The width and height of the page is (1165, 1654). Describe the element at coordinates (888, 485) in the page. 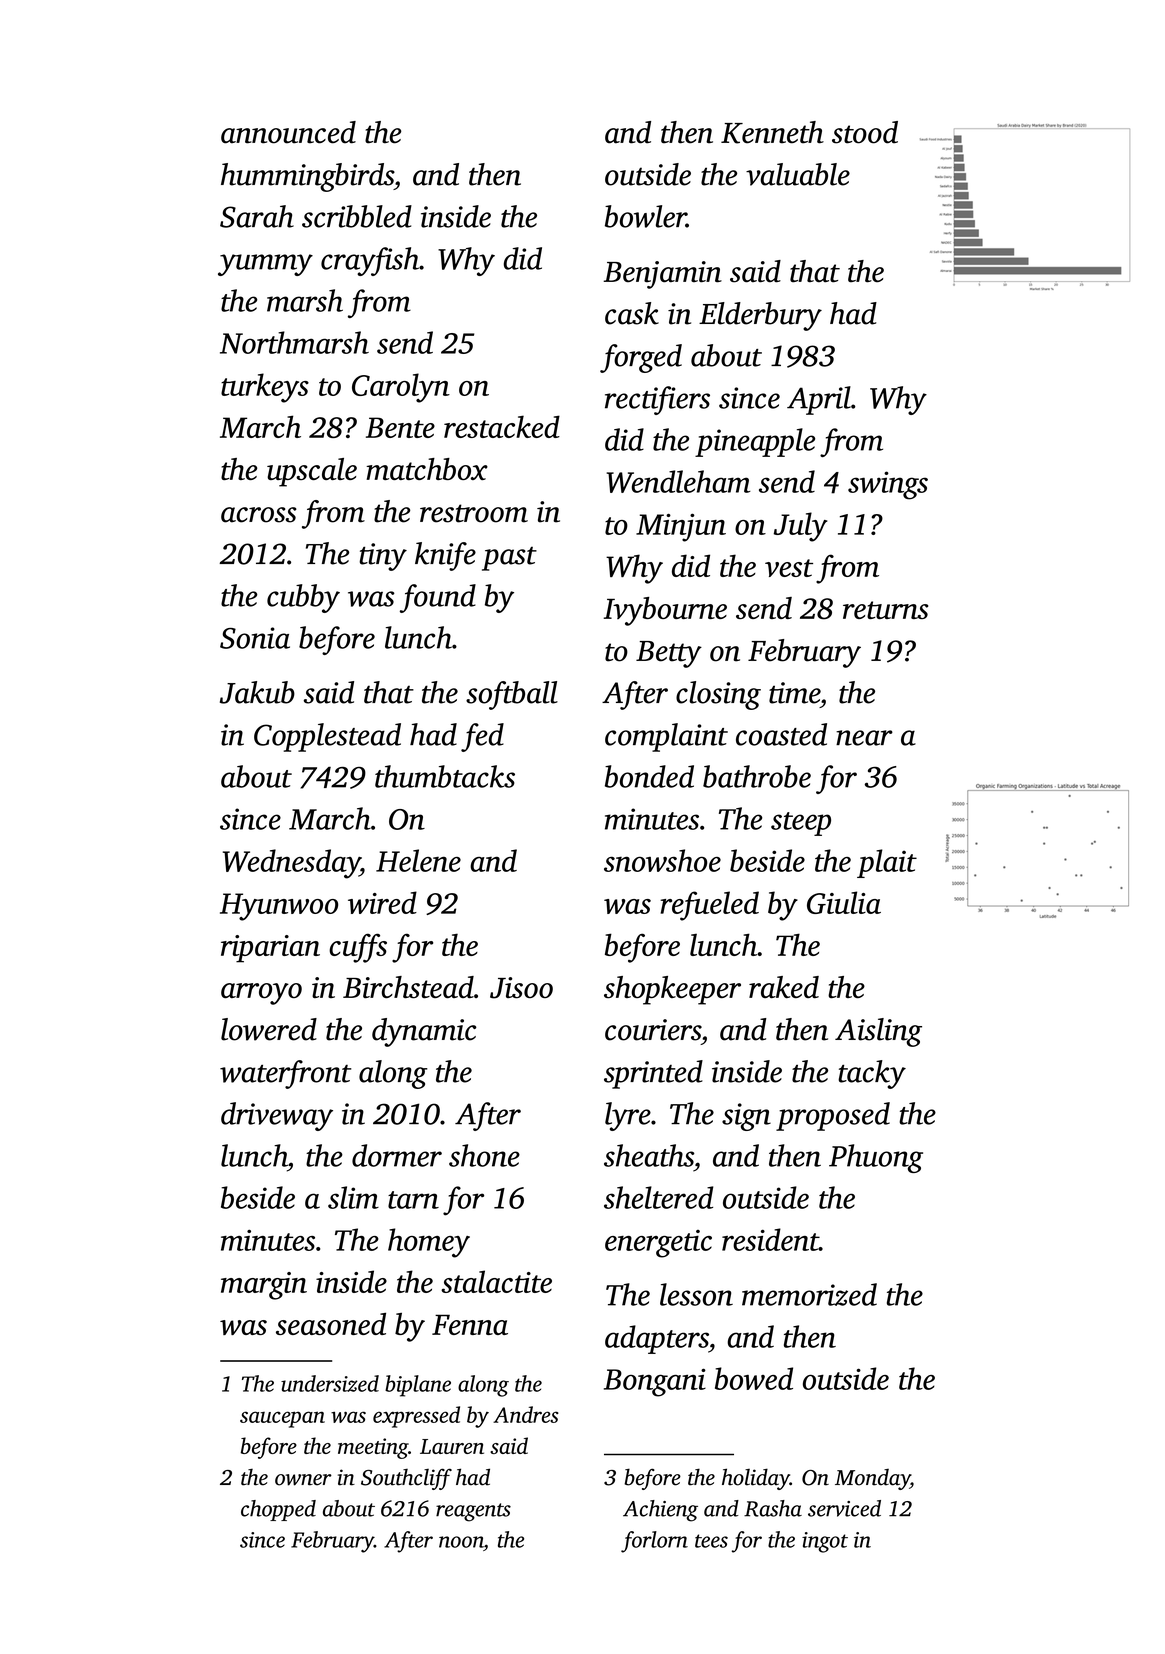

I see `swings` at that location.
